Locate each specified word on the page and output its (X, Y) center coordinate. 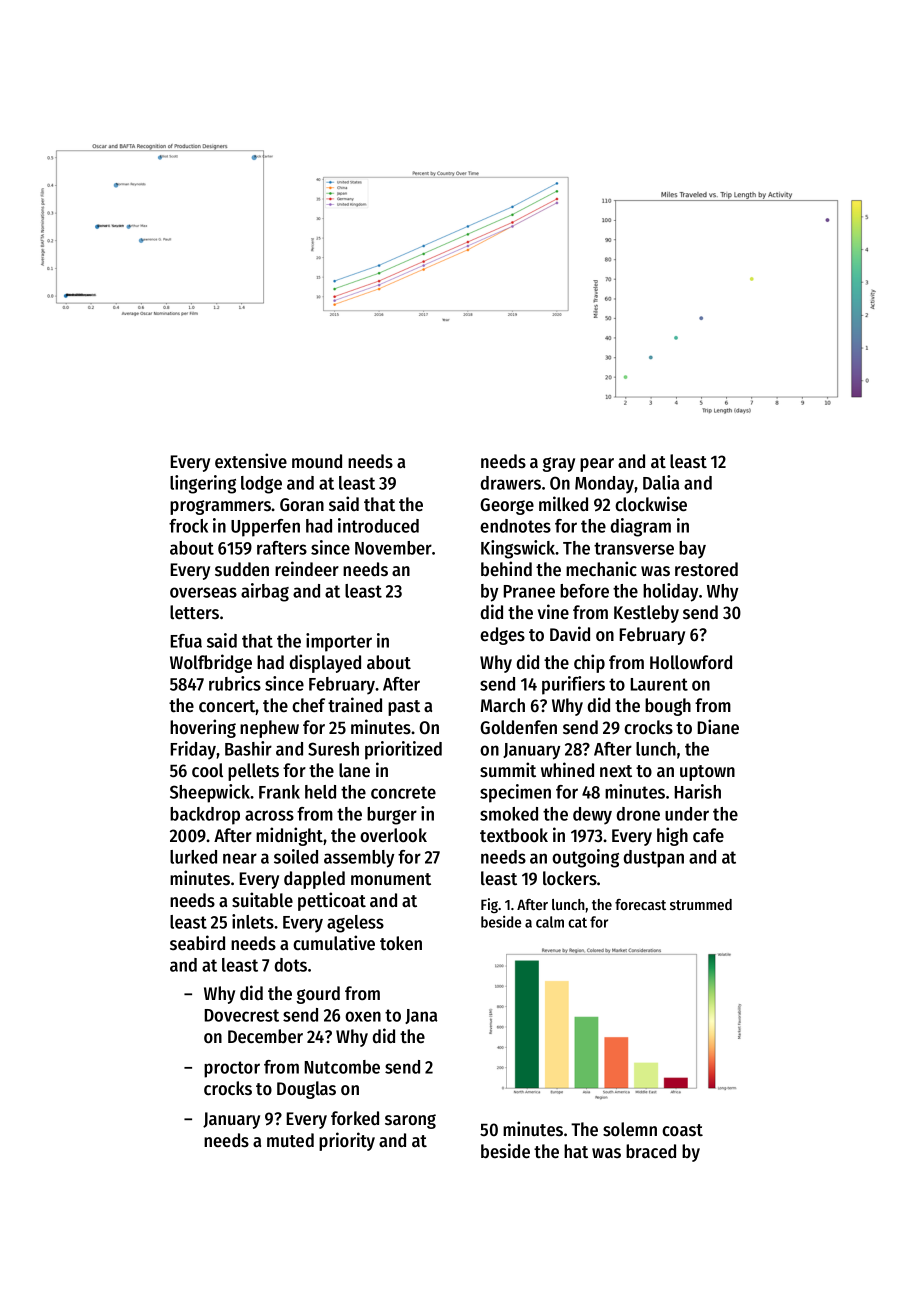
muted (290, 1140)
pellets (253, 772)
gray (558, 464)
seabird (197, 943)
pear (597, 465)
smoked (509, 814)
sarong (410, 1121)
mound (317, 461)
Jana (421, 1016)
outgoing (585, 858)
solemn (630, 1129)
